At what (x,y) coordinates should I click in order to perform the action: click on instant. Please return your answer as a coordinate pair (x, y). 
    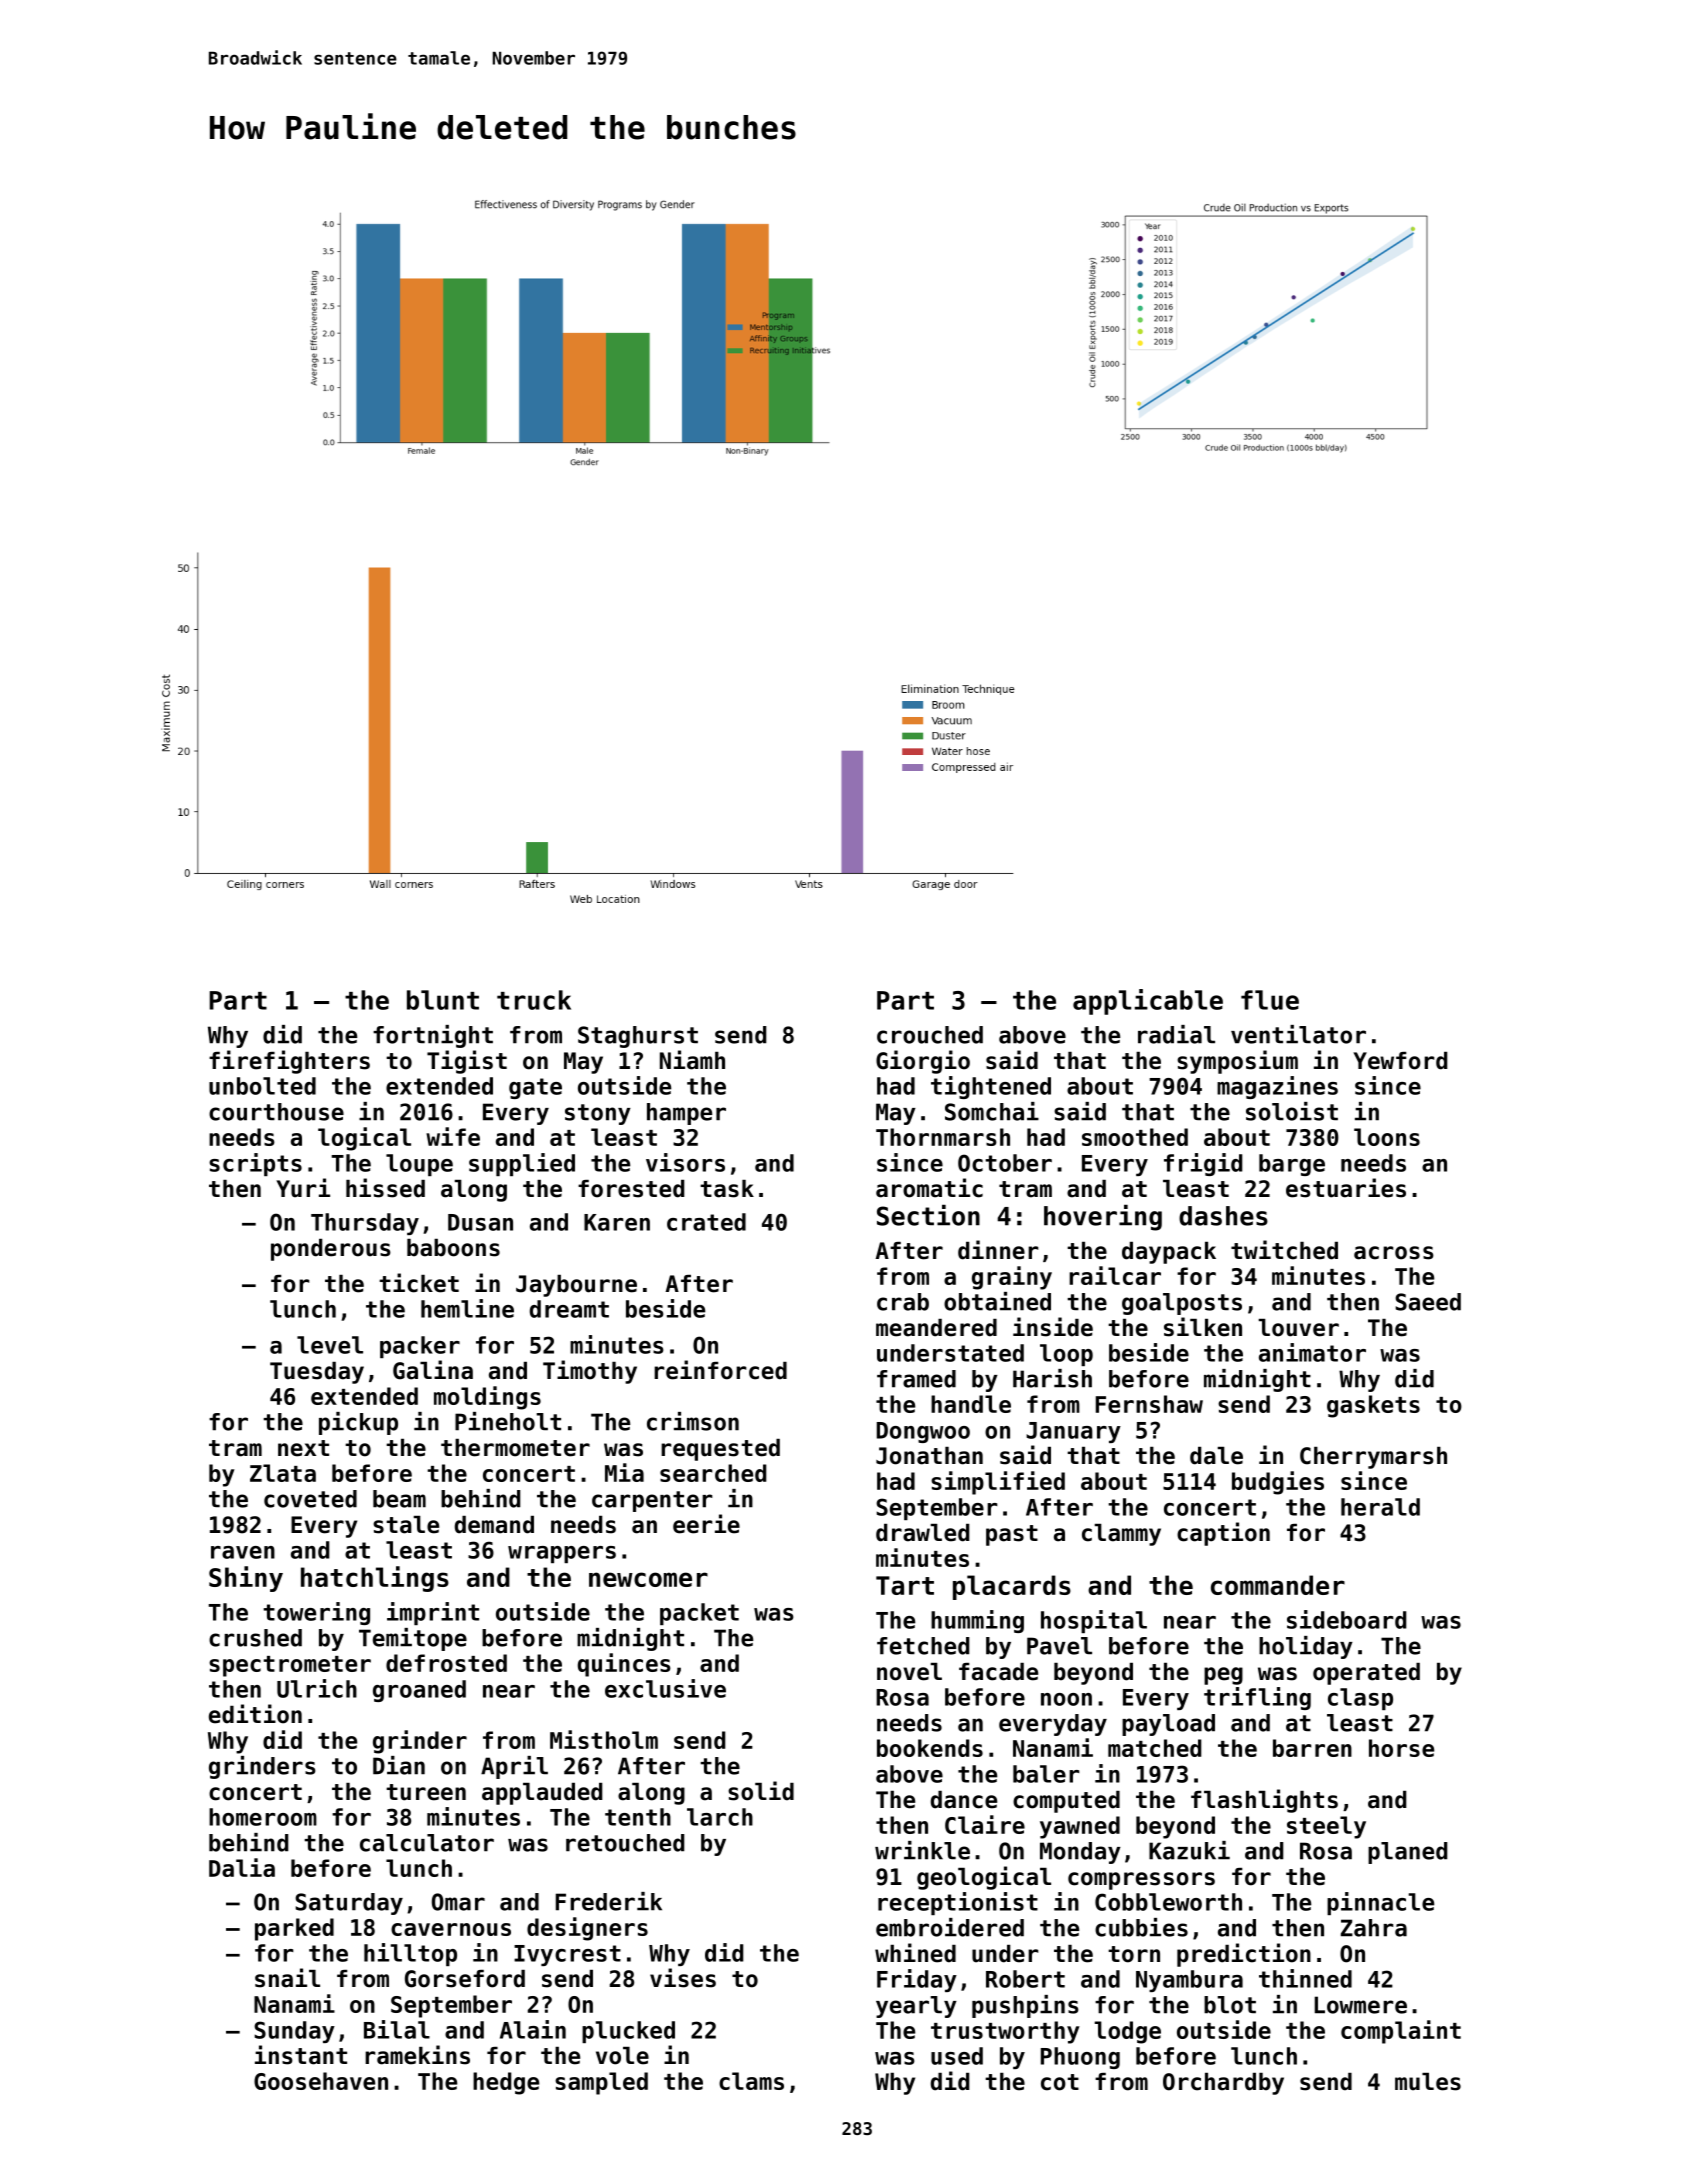
    Looking at the image, I should click on (301, 2055).
